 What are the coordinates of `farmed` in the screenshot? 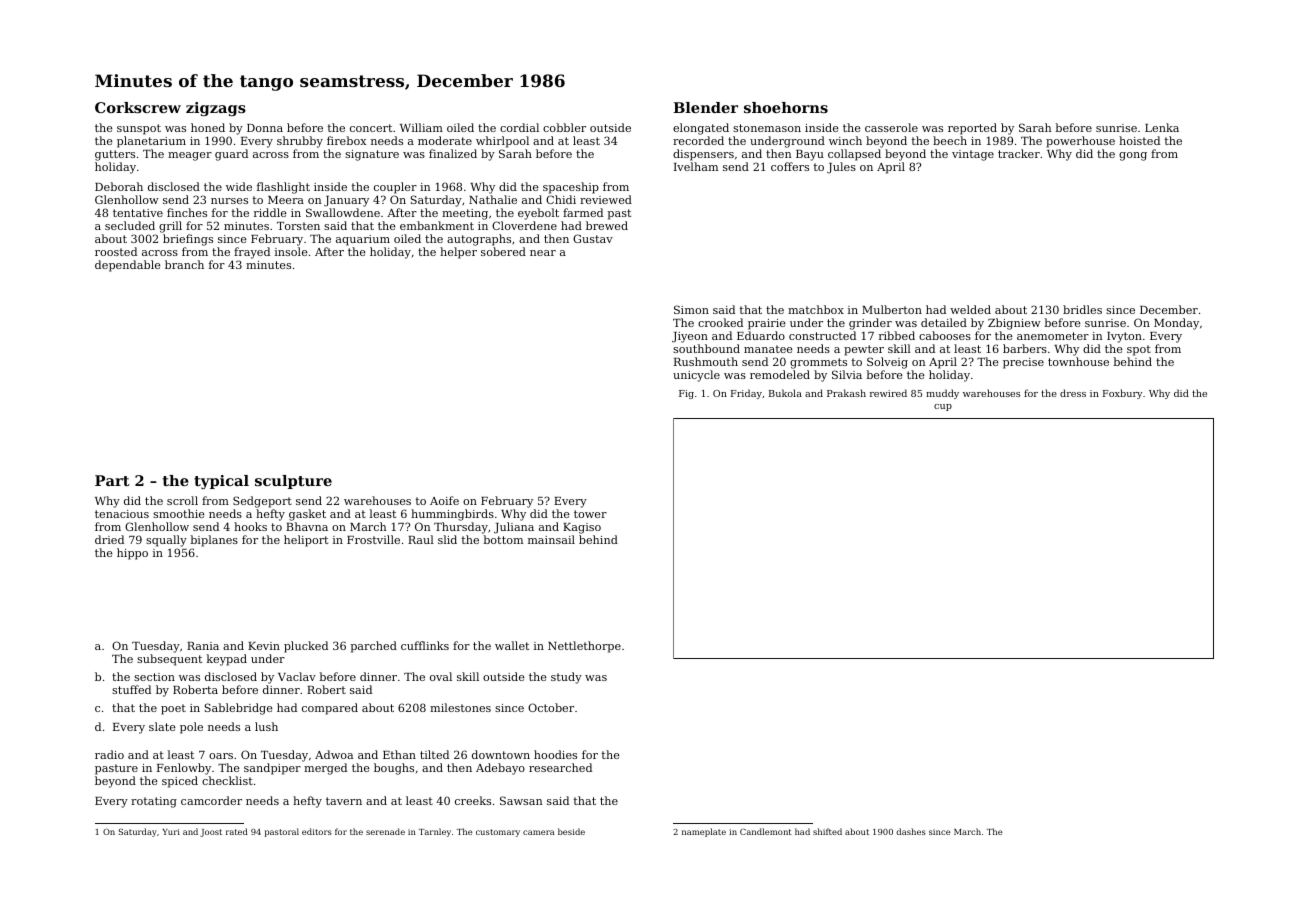 It's located at (583, 212).
